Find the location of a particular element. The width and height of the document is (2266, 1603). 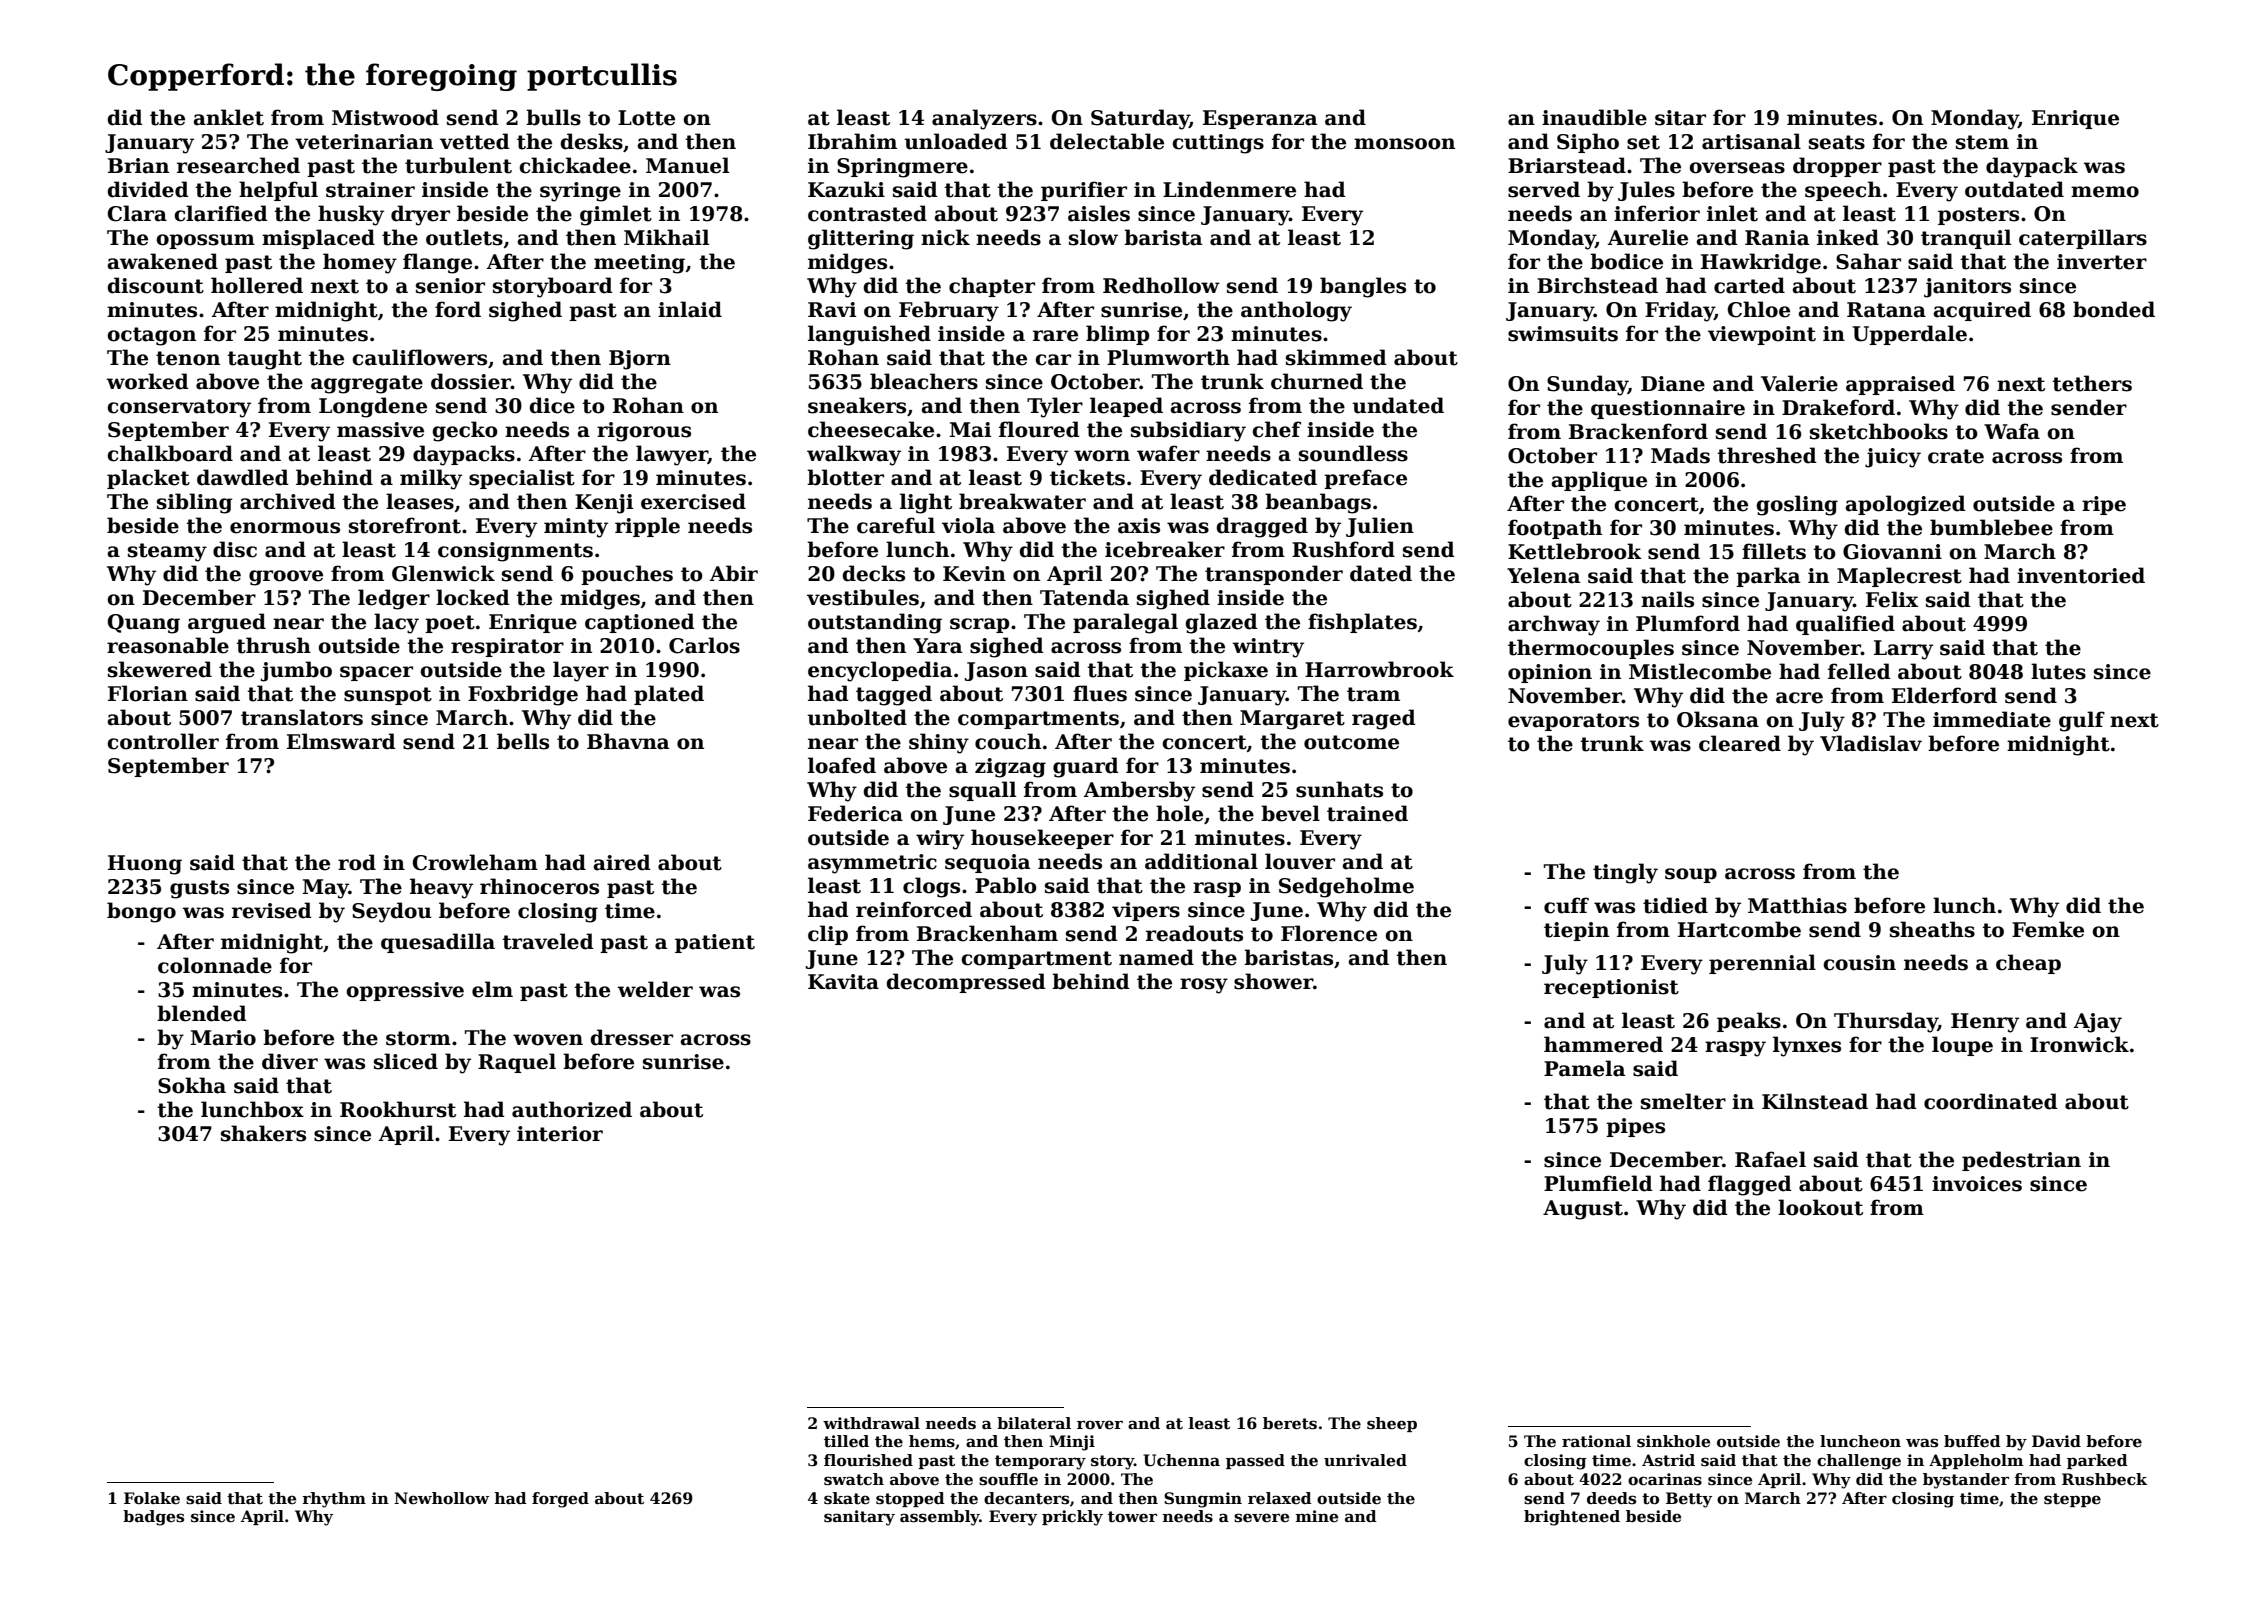

chapter is located at coordinates (992, 287).
